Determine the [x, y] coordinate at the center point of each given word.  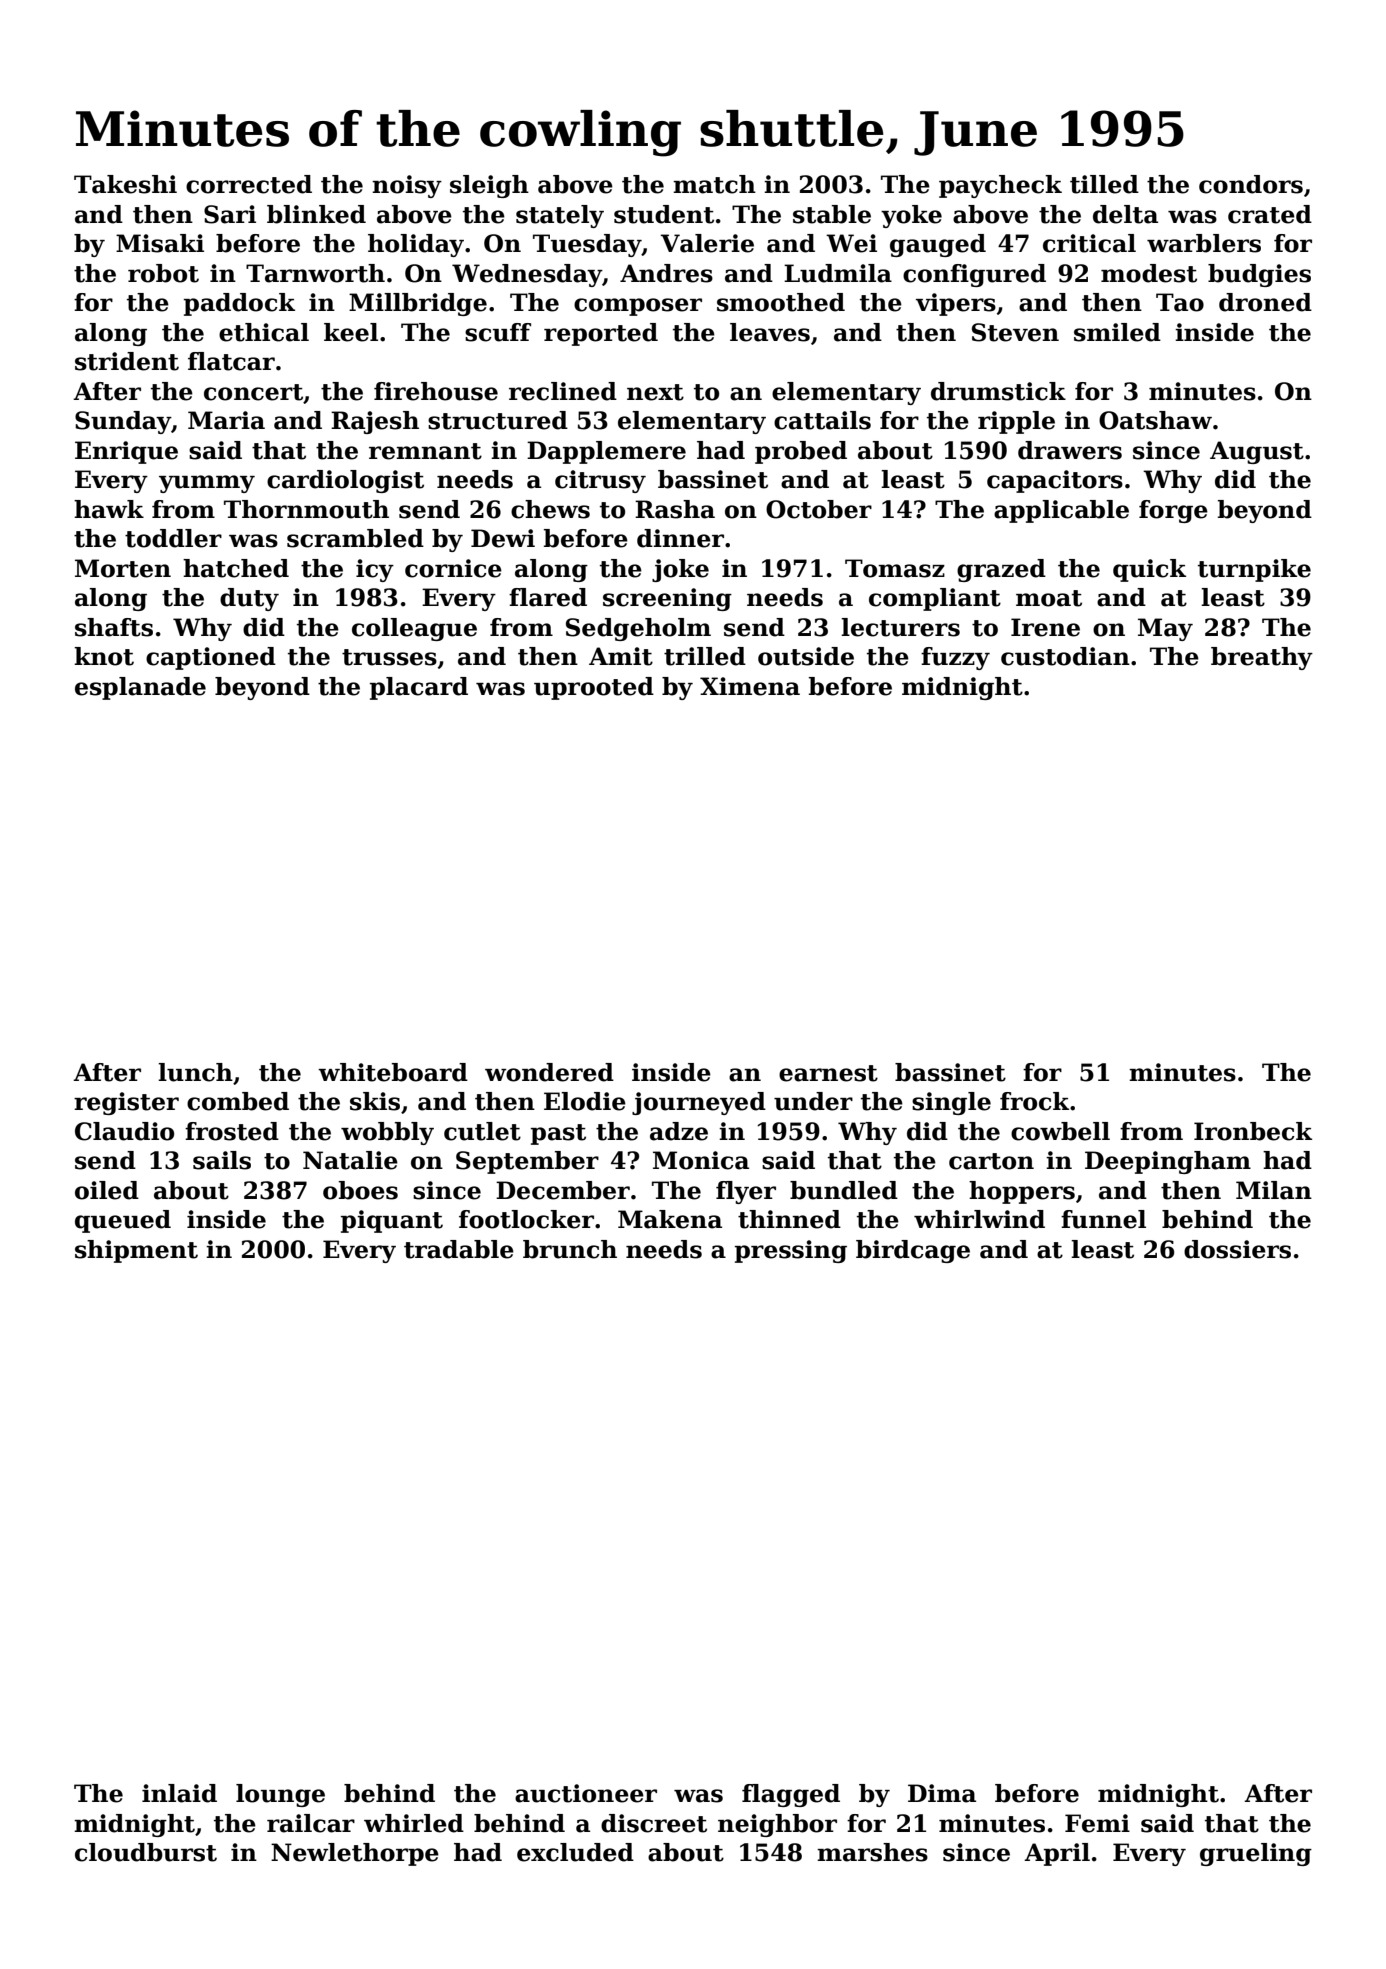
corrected [249, 184]
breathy [1262, 658]
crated [1270, 214]
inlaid [179, 1793]
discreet [654, 1823]
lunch [195, 1072]
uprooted [594, 688]
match [714, 184]
